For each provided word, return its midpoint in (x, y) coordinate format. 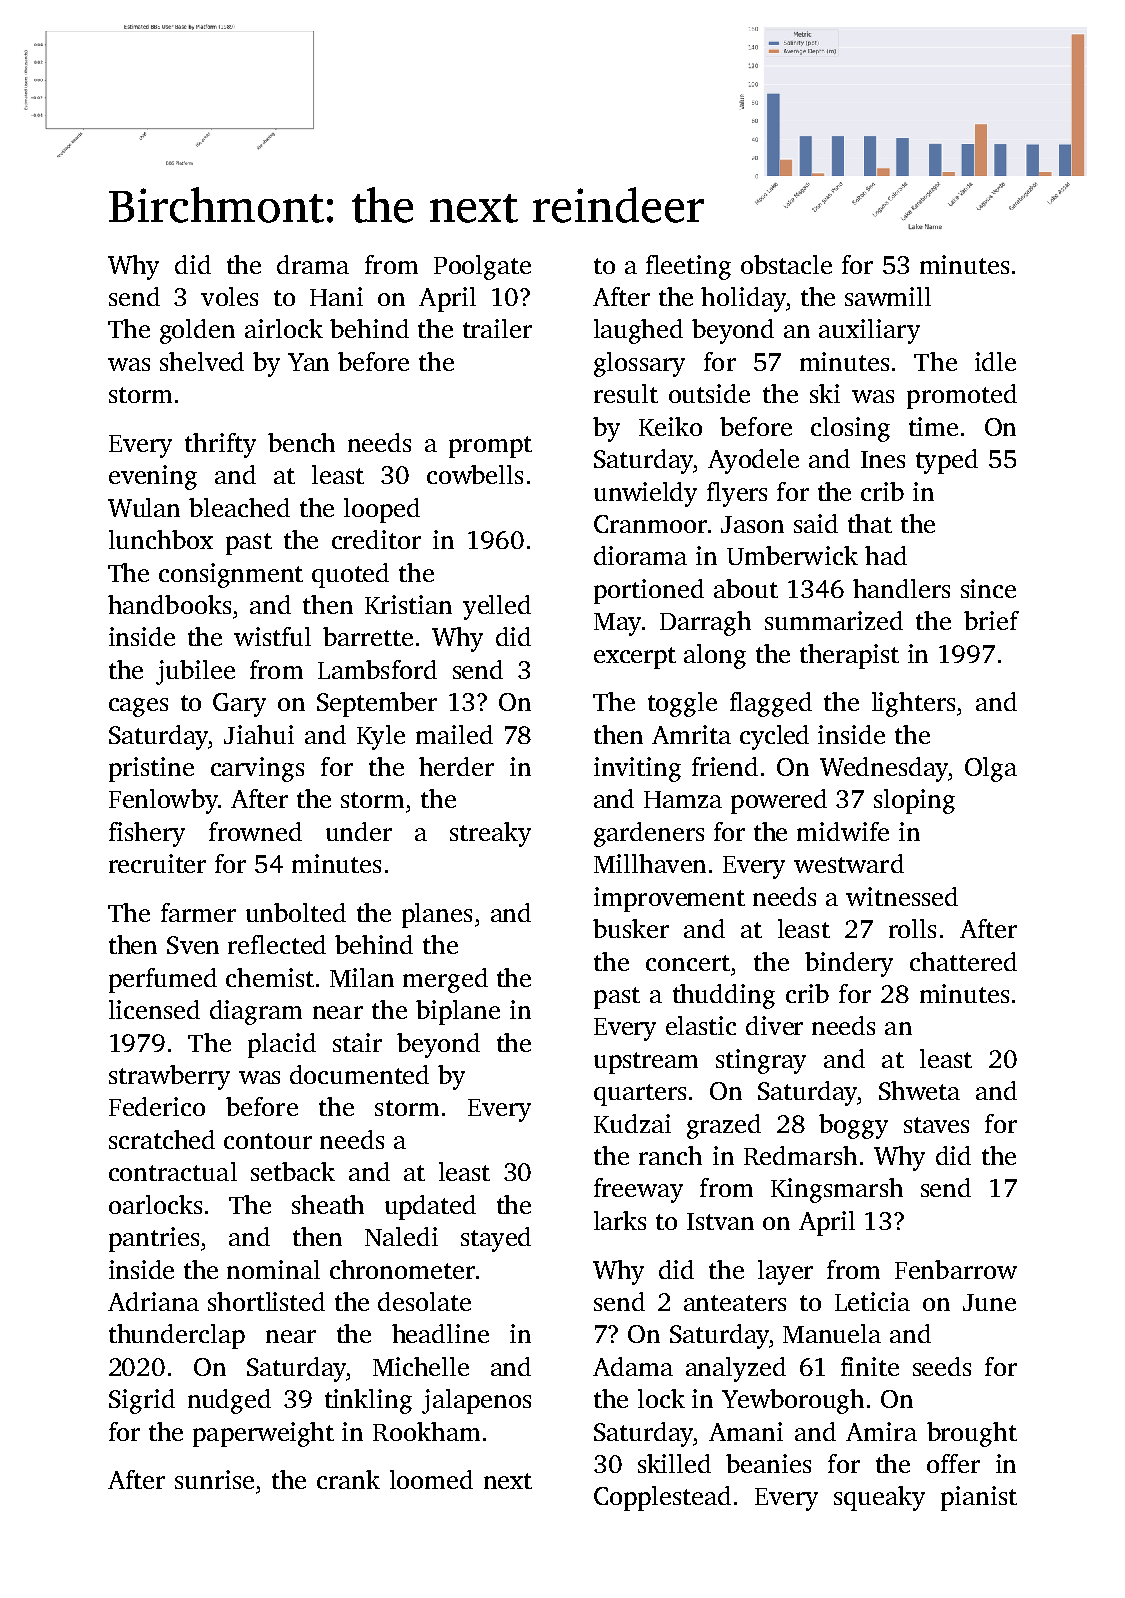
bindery (849, 964)
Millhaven (650, 863)
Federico (157, 1106)
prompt (490, 447)
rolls (912, 928)
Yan (308, 362)
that (870, 523)
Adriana (153, 1301)
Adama (633, 1366)
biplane (458, 1012)
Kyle (381, 737)
